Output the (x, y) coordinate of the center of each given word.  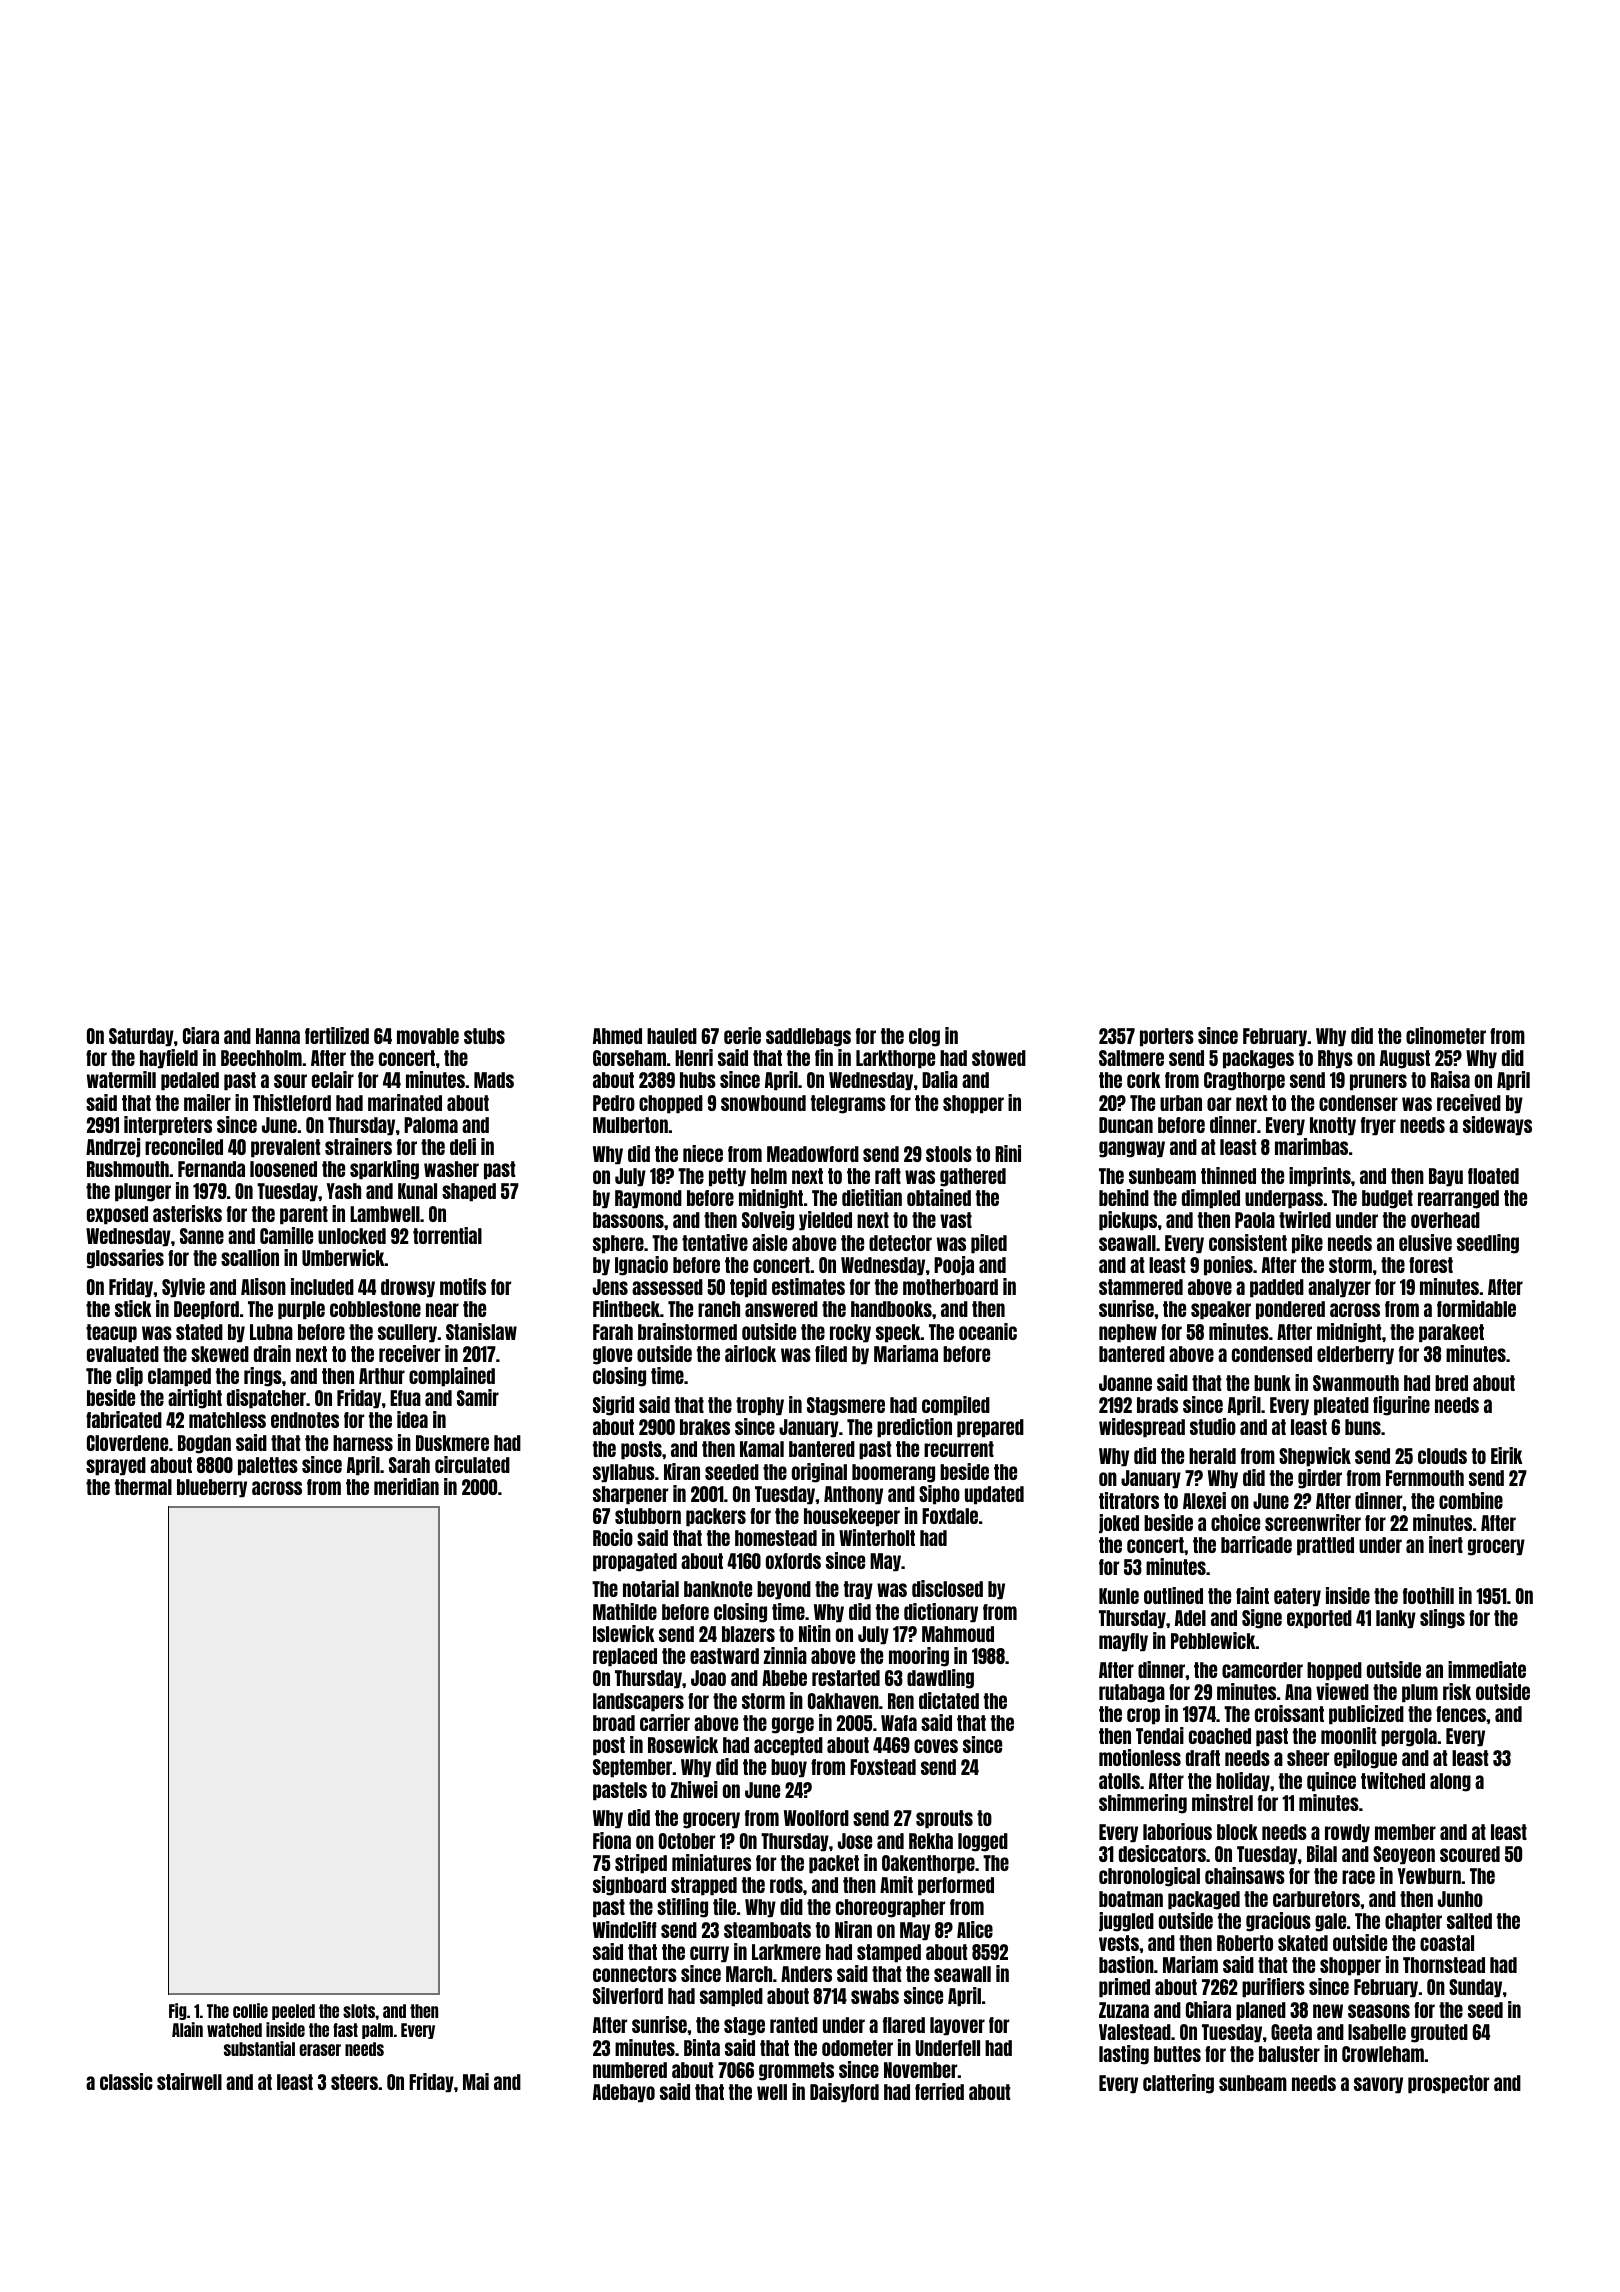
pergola (1409, 1737)
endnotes (305, 1420)
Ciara (201, 1035)
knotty (1333, 1126)
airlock (750, 1353)
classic (126, 2081)
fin (824, 1057)
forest (1431, 1265)
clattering (1178, 2084)
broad (614, 1723)
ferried (939, 2091)
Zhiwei (694, 1789)
